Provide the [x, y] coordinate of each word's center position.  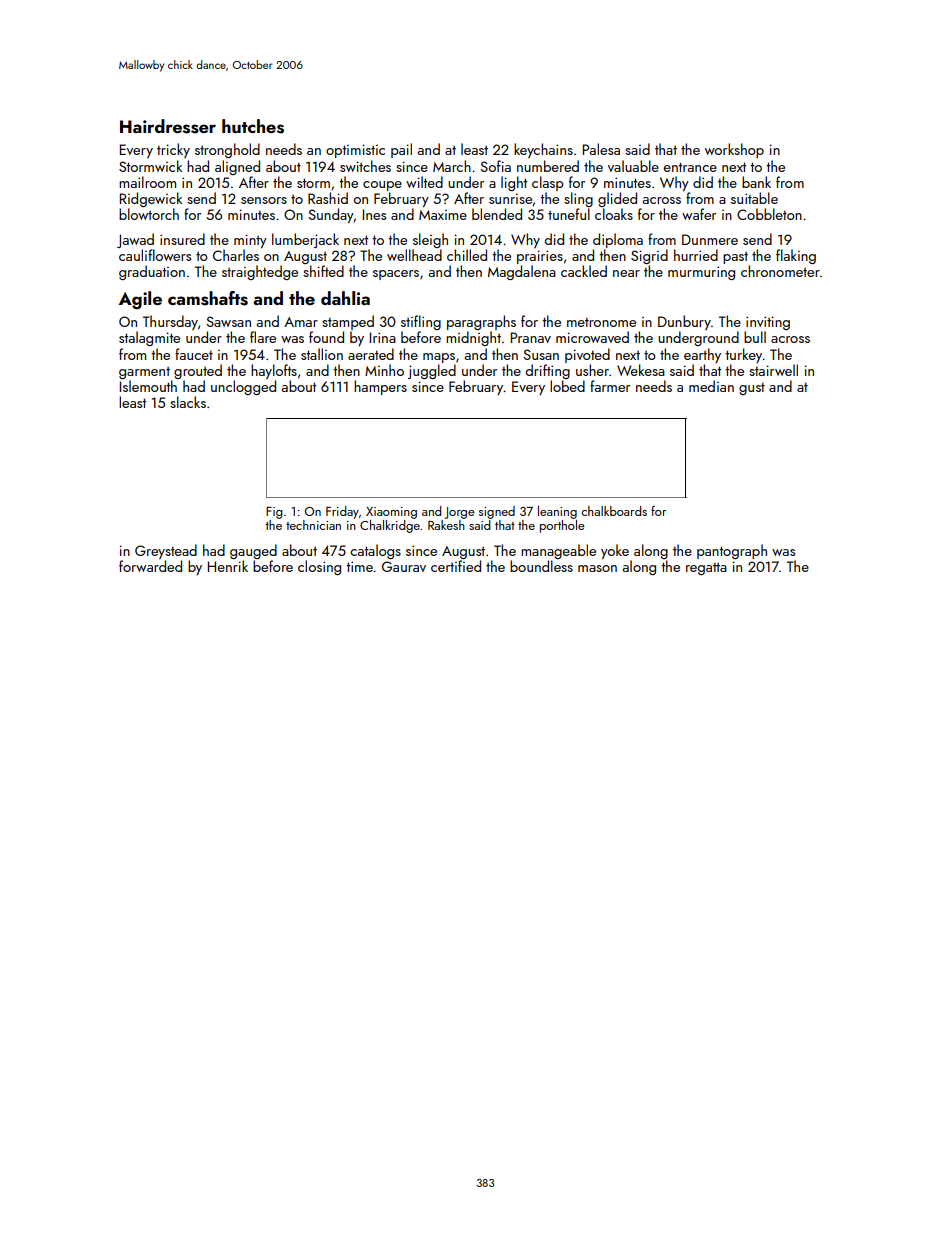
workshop [734, 150]
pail [401, 150]
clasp [548, 183]
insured [182, 239]
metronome [601, 322]
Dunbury [684, 322]
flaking [796, 256]
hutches [253, 126]
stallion [322, 354]
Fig [274, 513]
